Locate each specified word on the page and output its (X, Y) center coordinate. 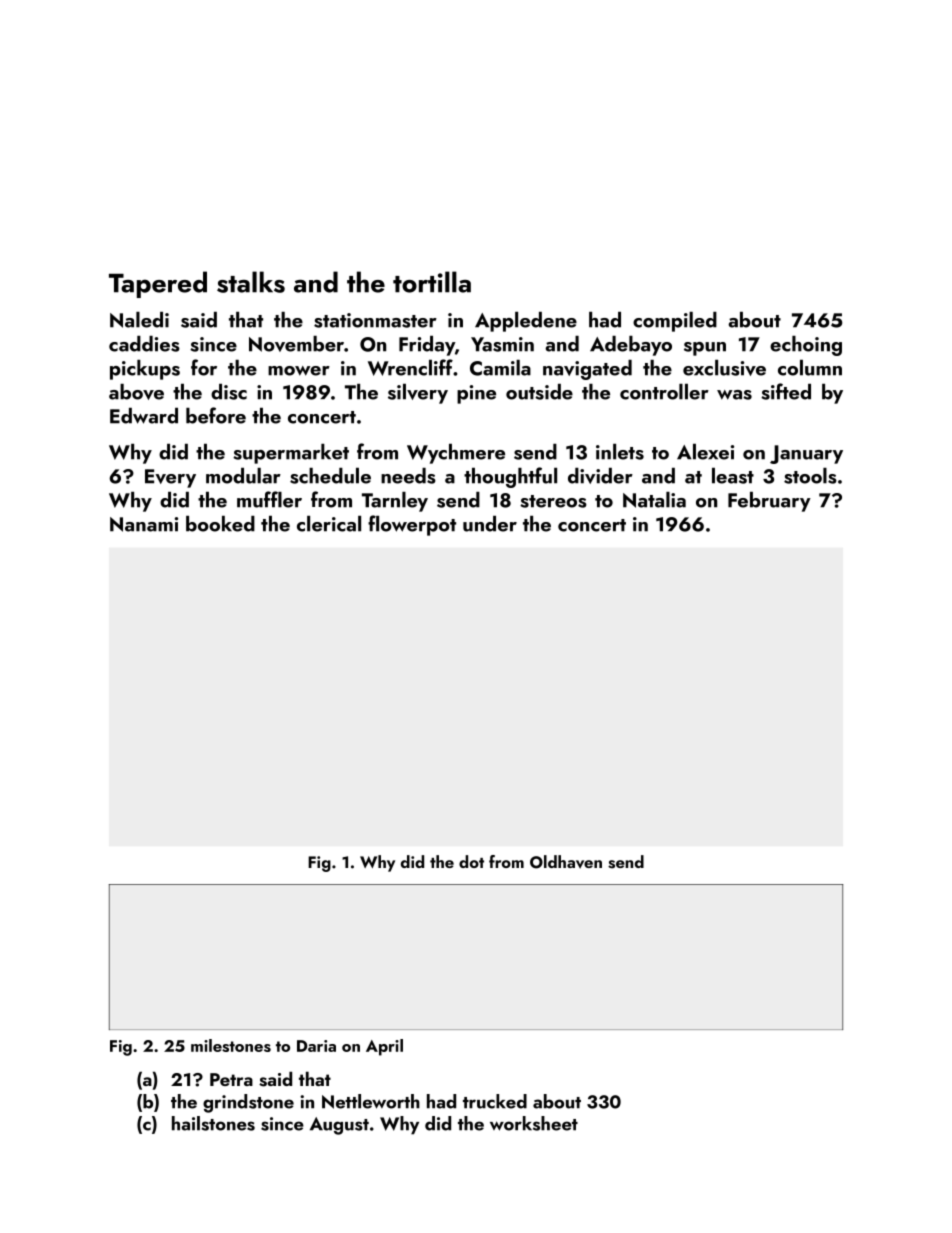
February (769, 502)
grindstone (248, 1103)
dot (471, 861)
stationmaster (375, 320)
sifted (786, 391)
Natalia (654, 500)
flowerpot (412, 525)
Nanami (144, 524)
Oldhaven (566, 862)
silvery (418, 394)
